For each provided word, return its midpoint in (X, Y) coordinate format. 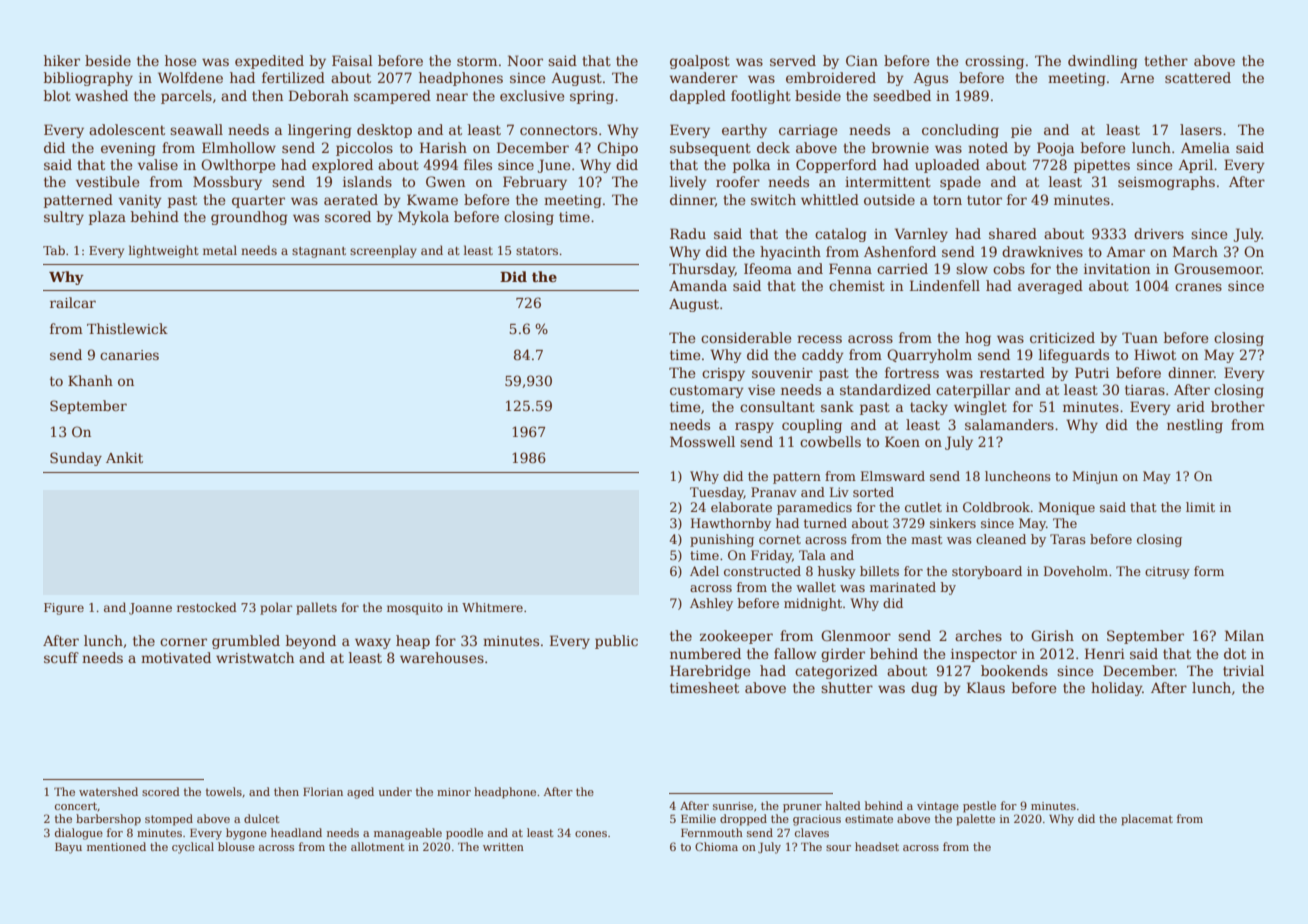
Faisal (352, 60)
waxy (373, 643)
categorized (836, 672)
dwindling (1103, 62)
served (793, 60)
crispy (723, 374)
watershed (108, 791)
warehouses (442, 657)
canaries (129, 355)
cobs (1009, 268)
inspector (984, 655)
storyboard (987, 572)
